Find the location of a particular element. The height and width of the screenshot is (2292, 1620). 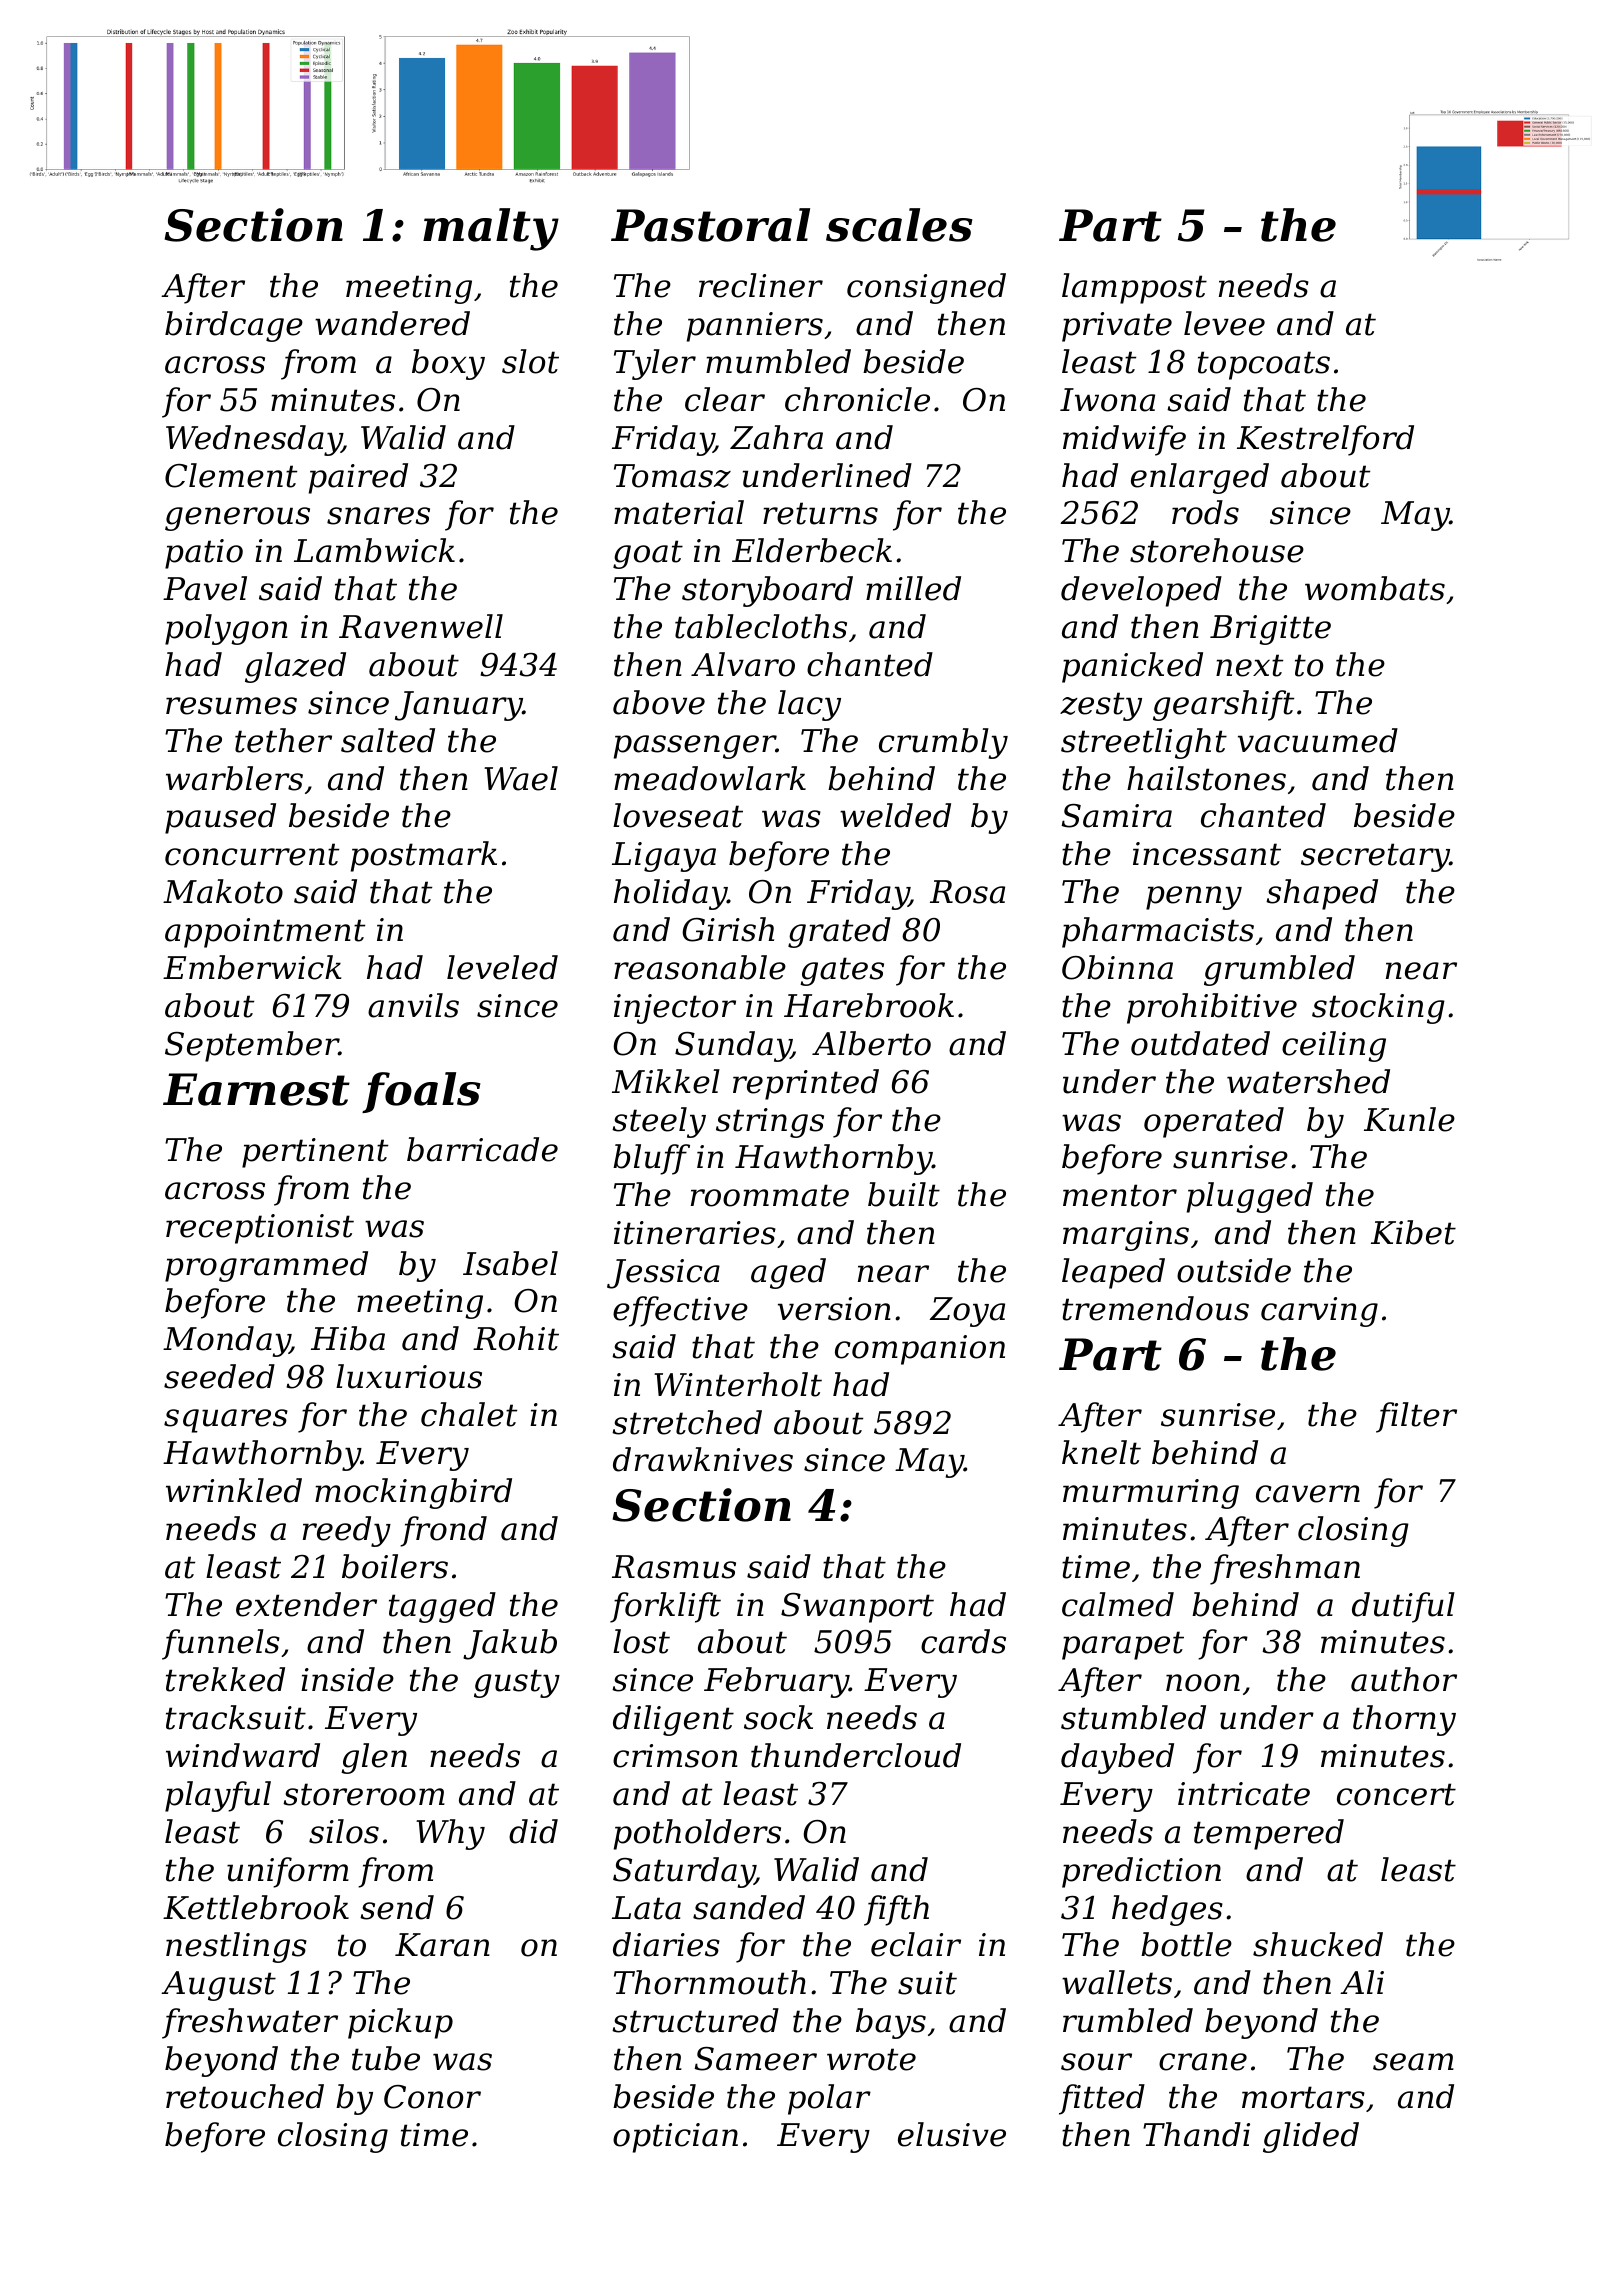

elusive is located at coordinates (952, 2134).
